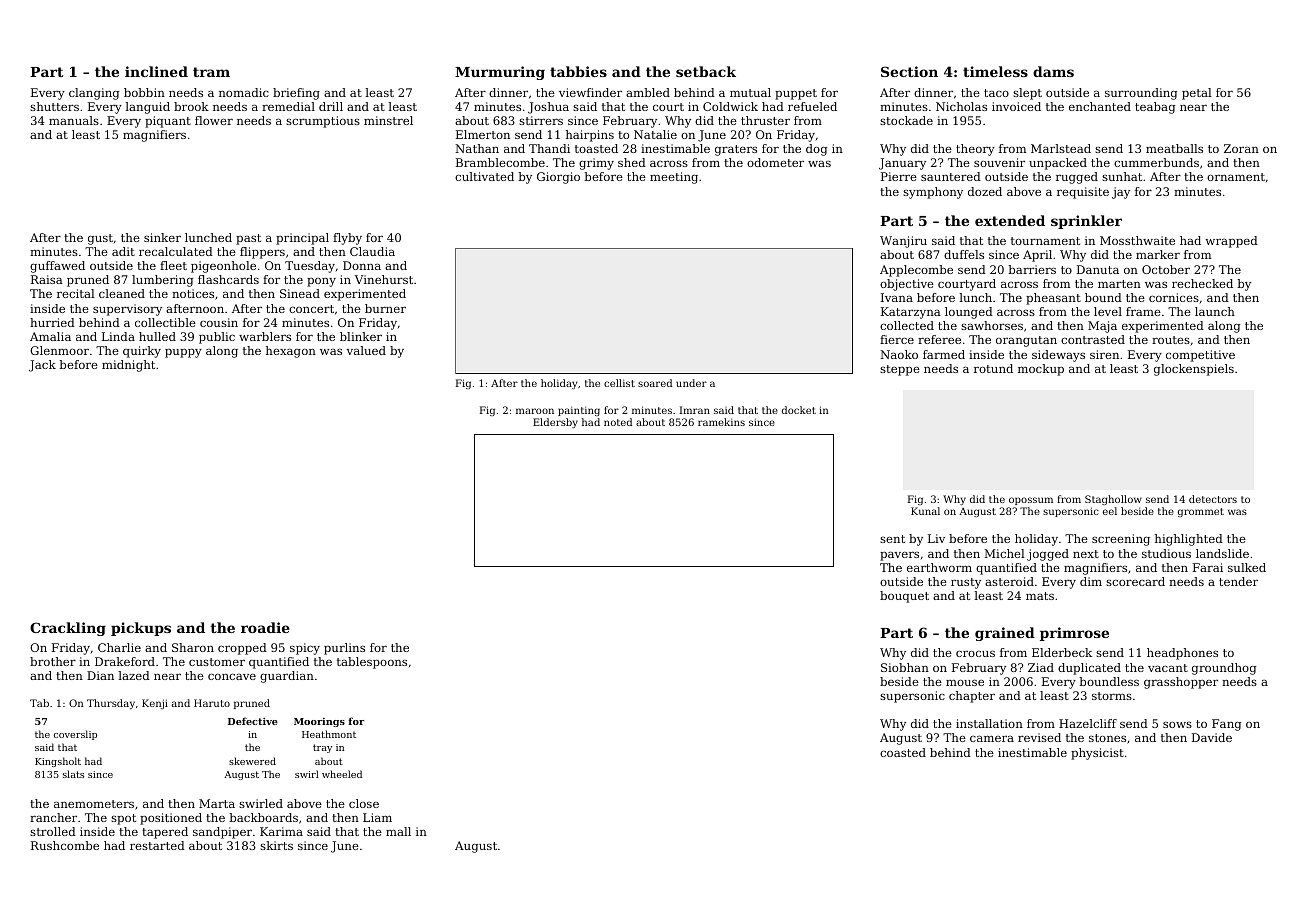 The height and width of the image is (924, 1308). What do you see at coordinates (909, 71) in the image?
I see `Section` at bounding box center [909, 71].
